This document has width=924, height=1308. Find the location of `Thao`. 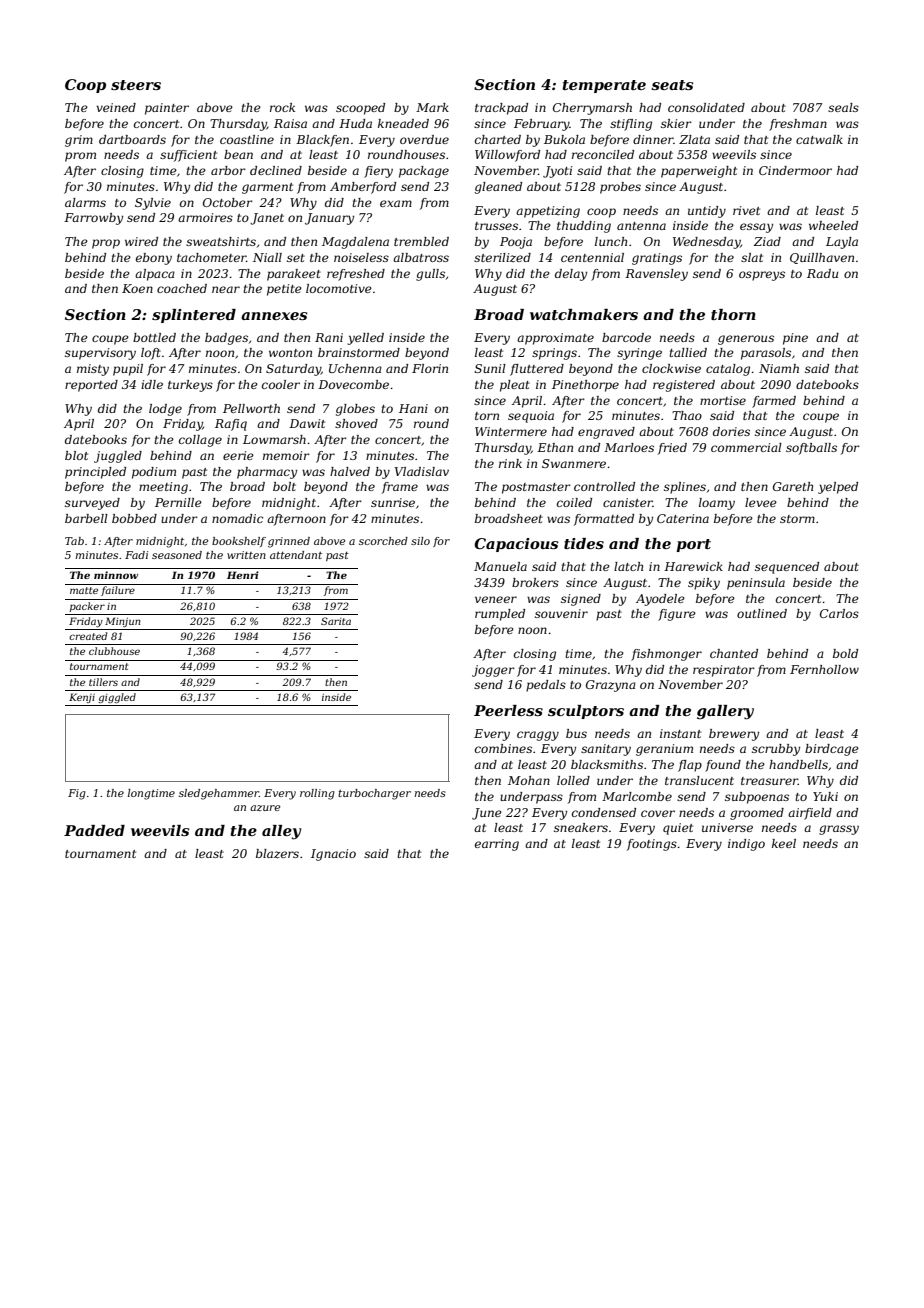

Thao is located at coordinates (687, 415).
